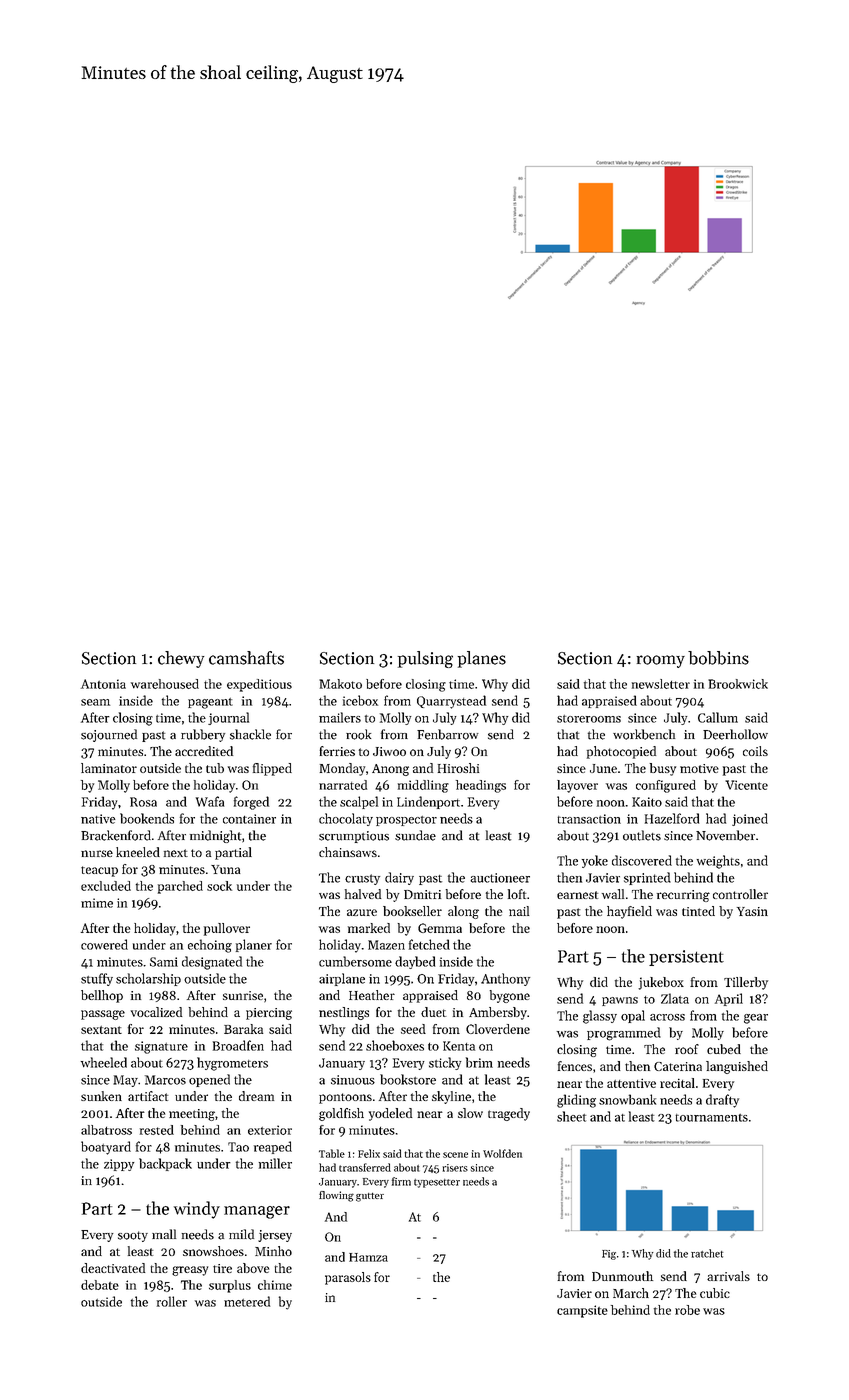 The width and height of the image is (849, 1400). I want to click on scrumptious, so click(354, 837).
